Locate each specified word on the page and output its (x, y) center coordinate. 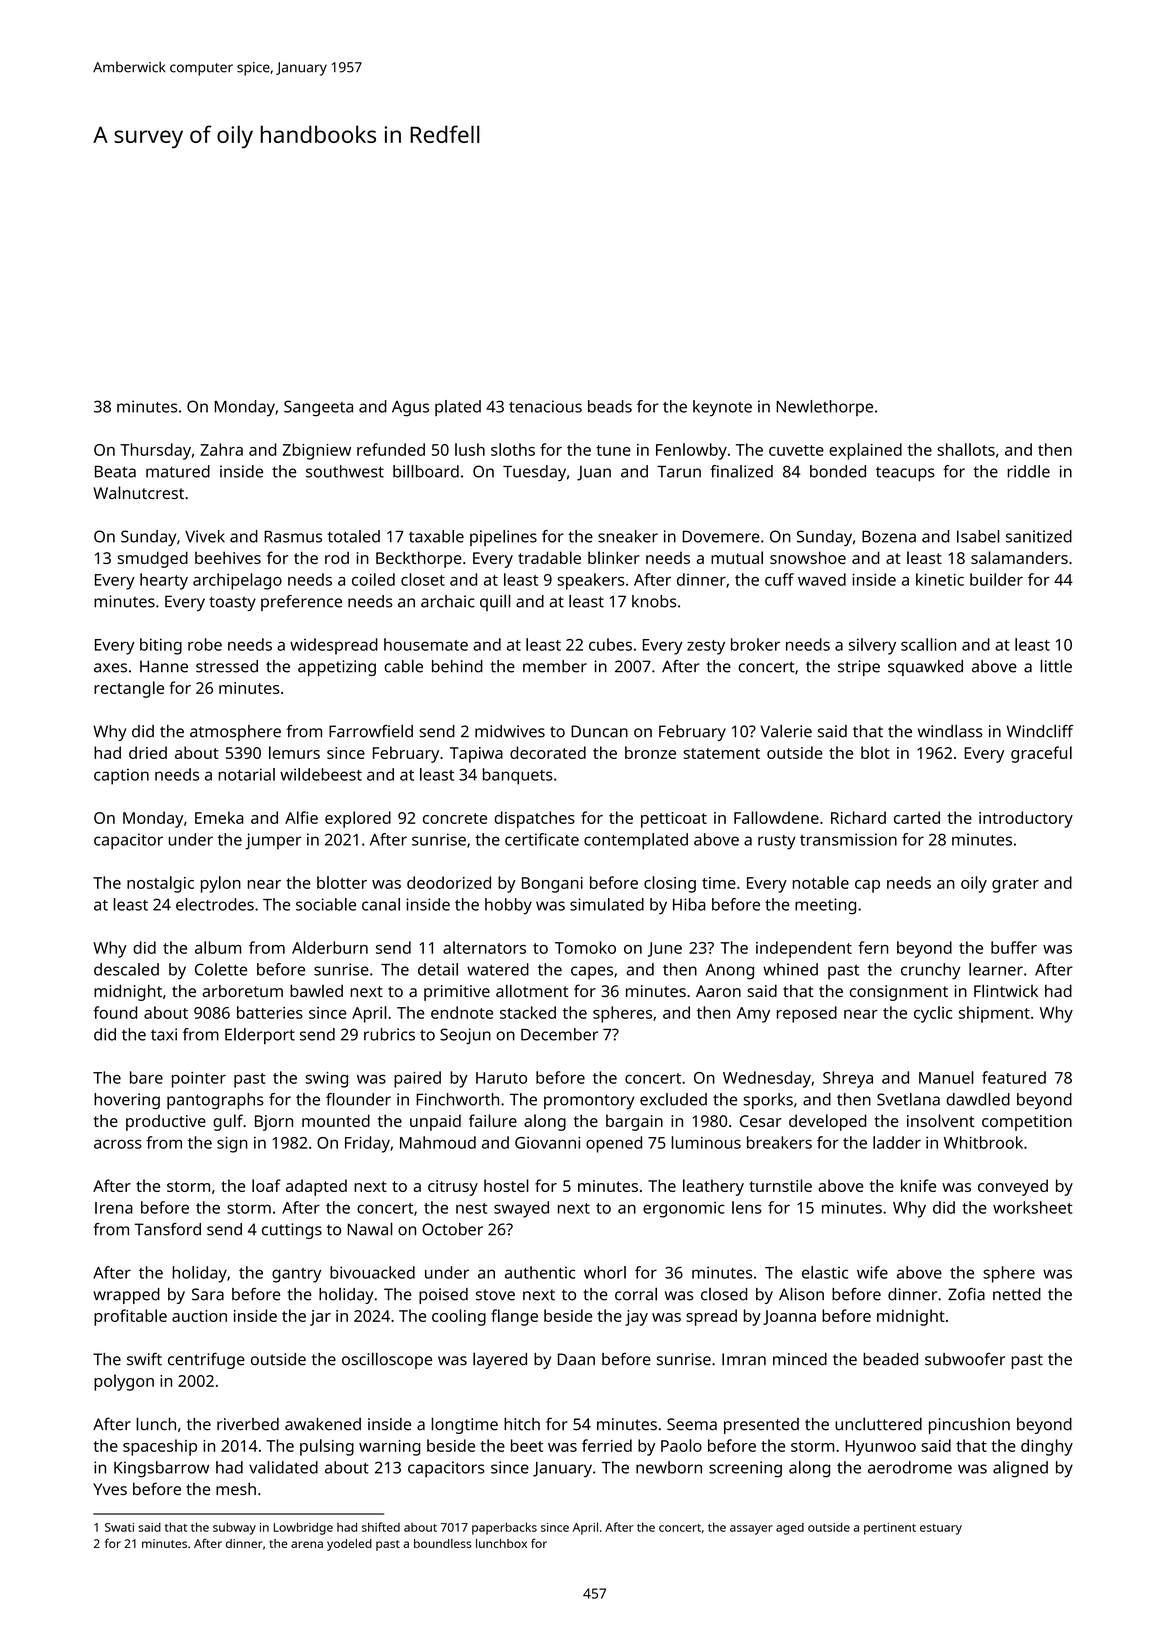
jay (636, 1318)
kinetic (940, 579)
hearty (164, 581)
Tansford (168, 1229)
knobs (654, 601)
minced (800, 1359)
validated (283, 1467)
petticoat (674, 820)
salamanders (1019, 557)
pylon (221, 884)
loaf (266, 1185)
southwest (345, 471)
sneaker (628, 536)
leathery (713, 1187)
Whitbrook (983, 1142)
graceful (1041, 754)
